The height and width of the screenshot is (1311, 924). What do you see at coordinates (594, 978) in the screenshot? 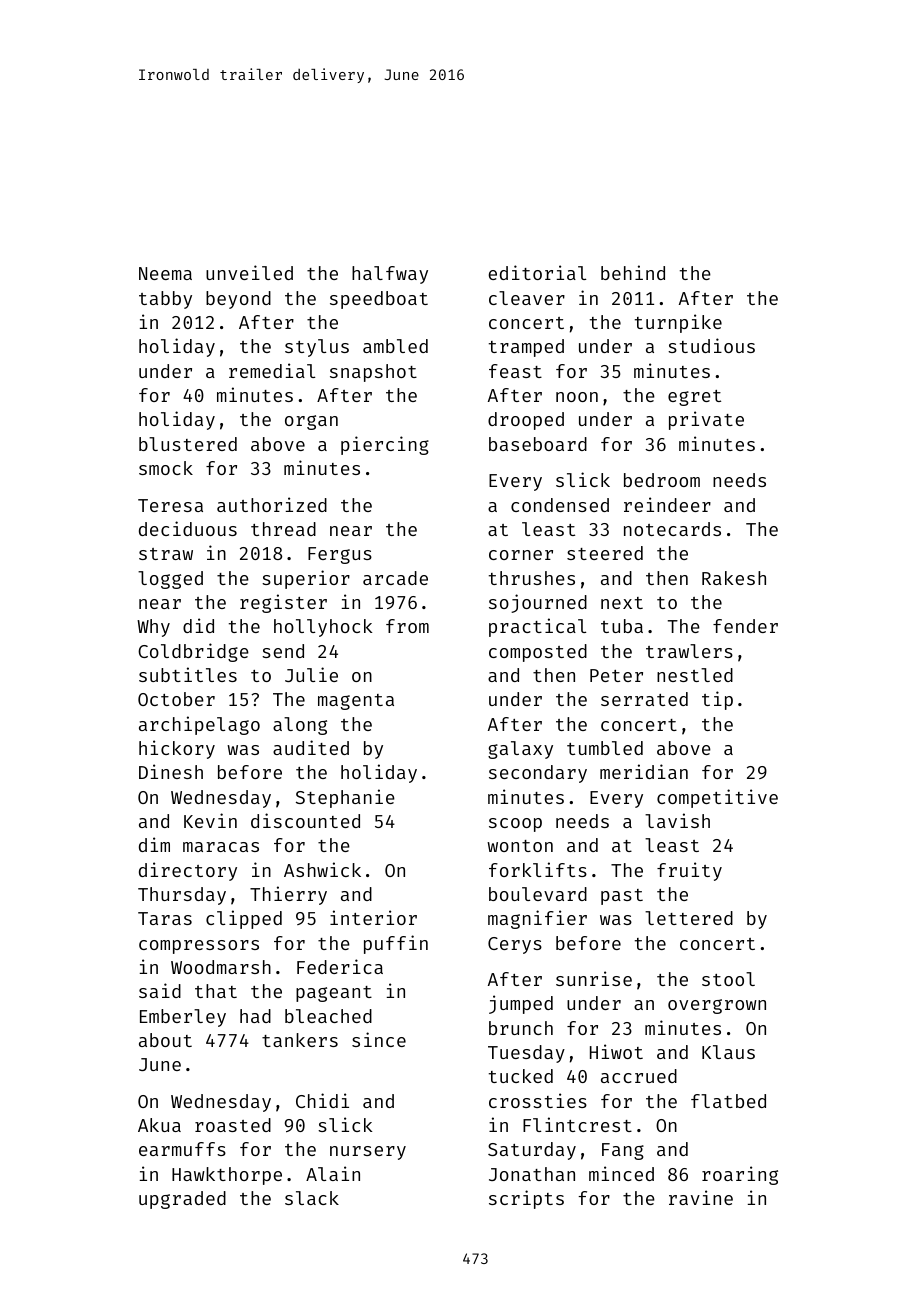
I see `sunrise` at bounding box center [594, 978].
